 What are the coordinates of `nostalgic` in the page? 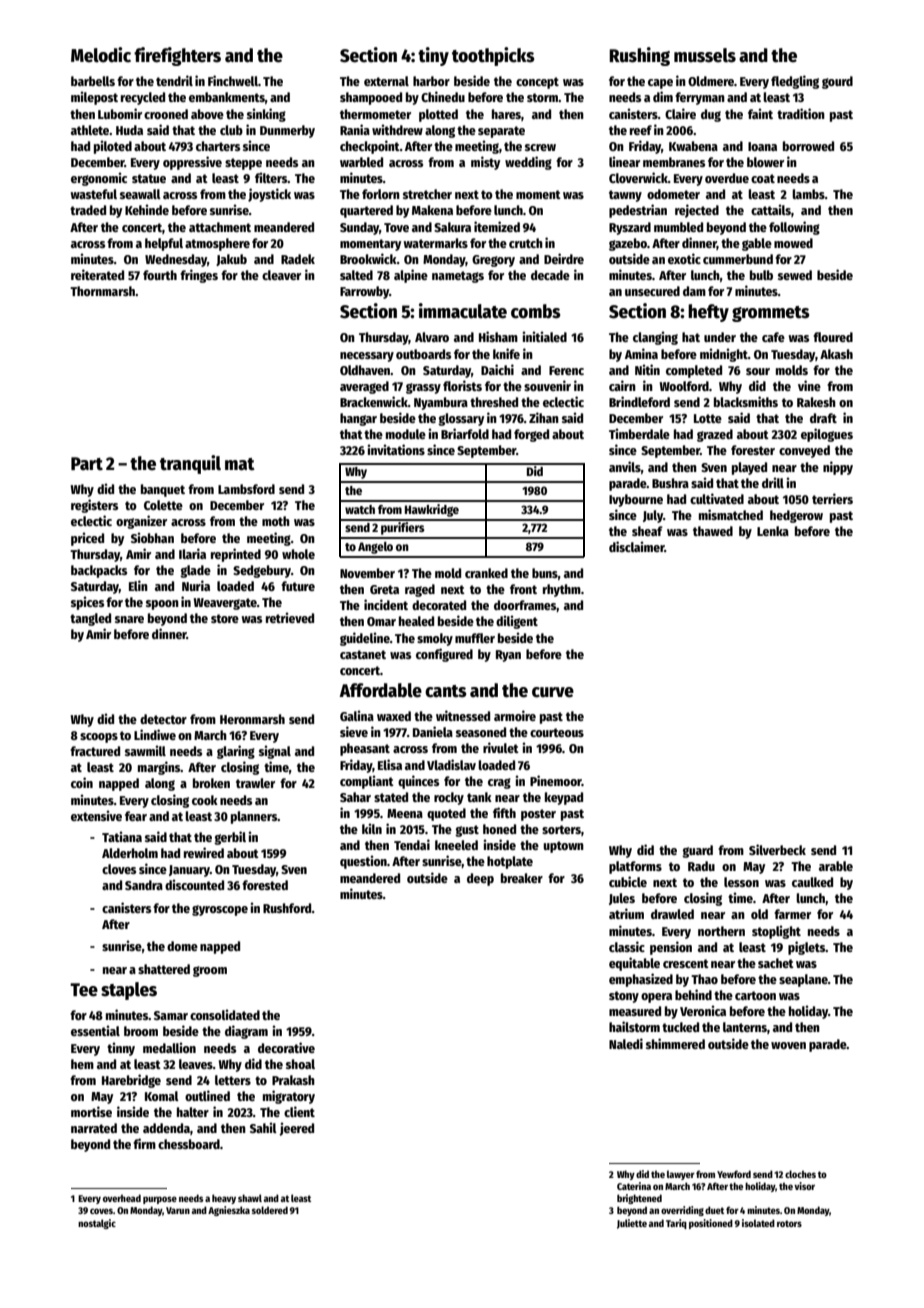 It's located at (97, 1224).
